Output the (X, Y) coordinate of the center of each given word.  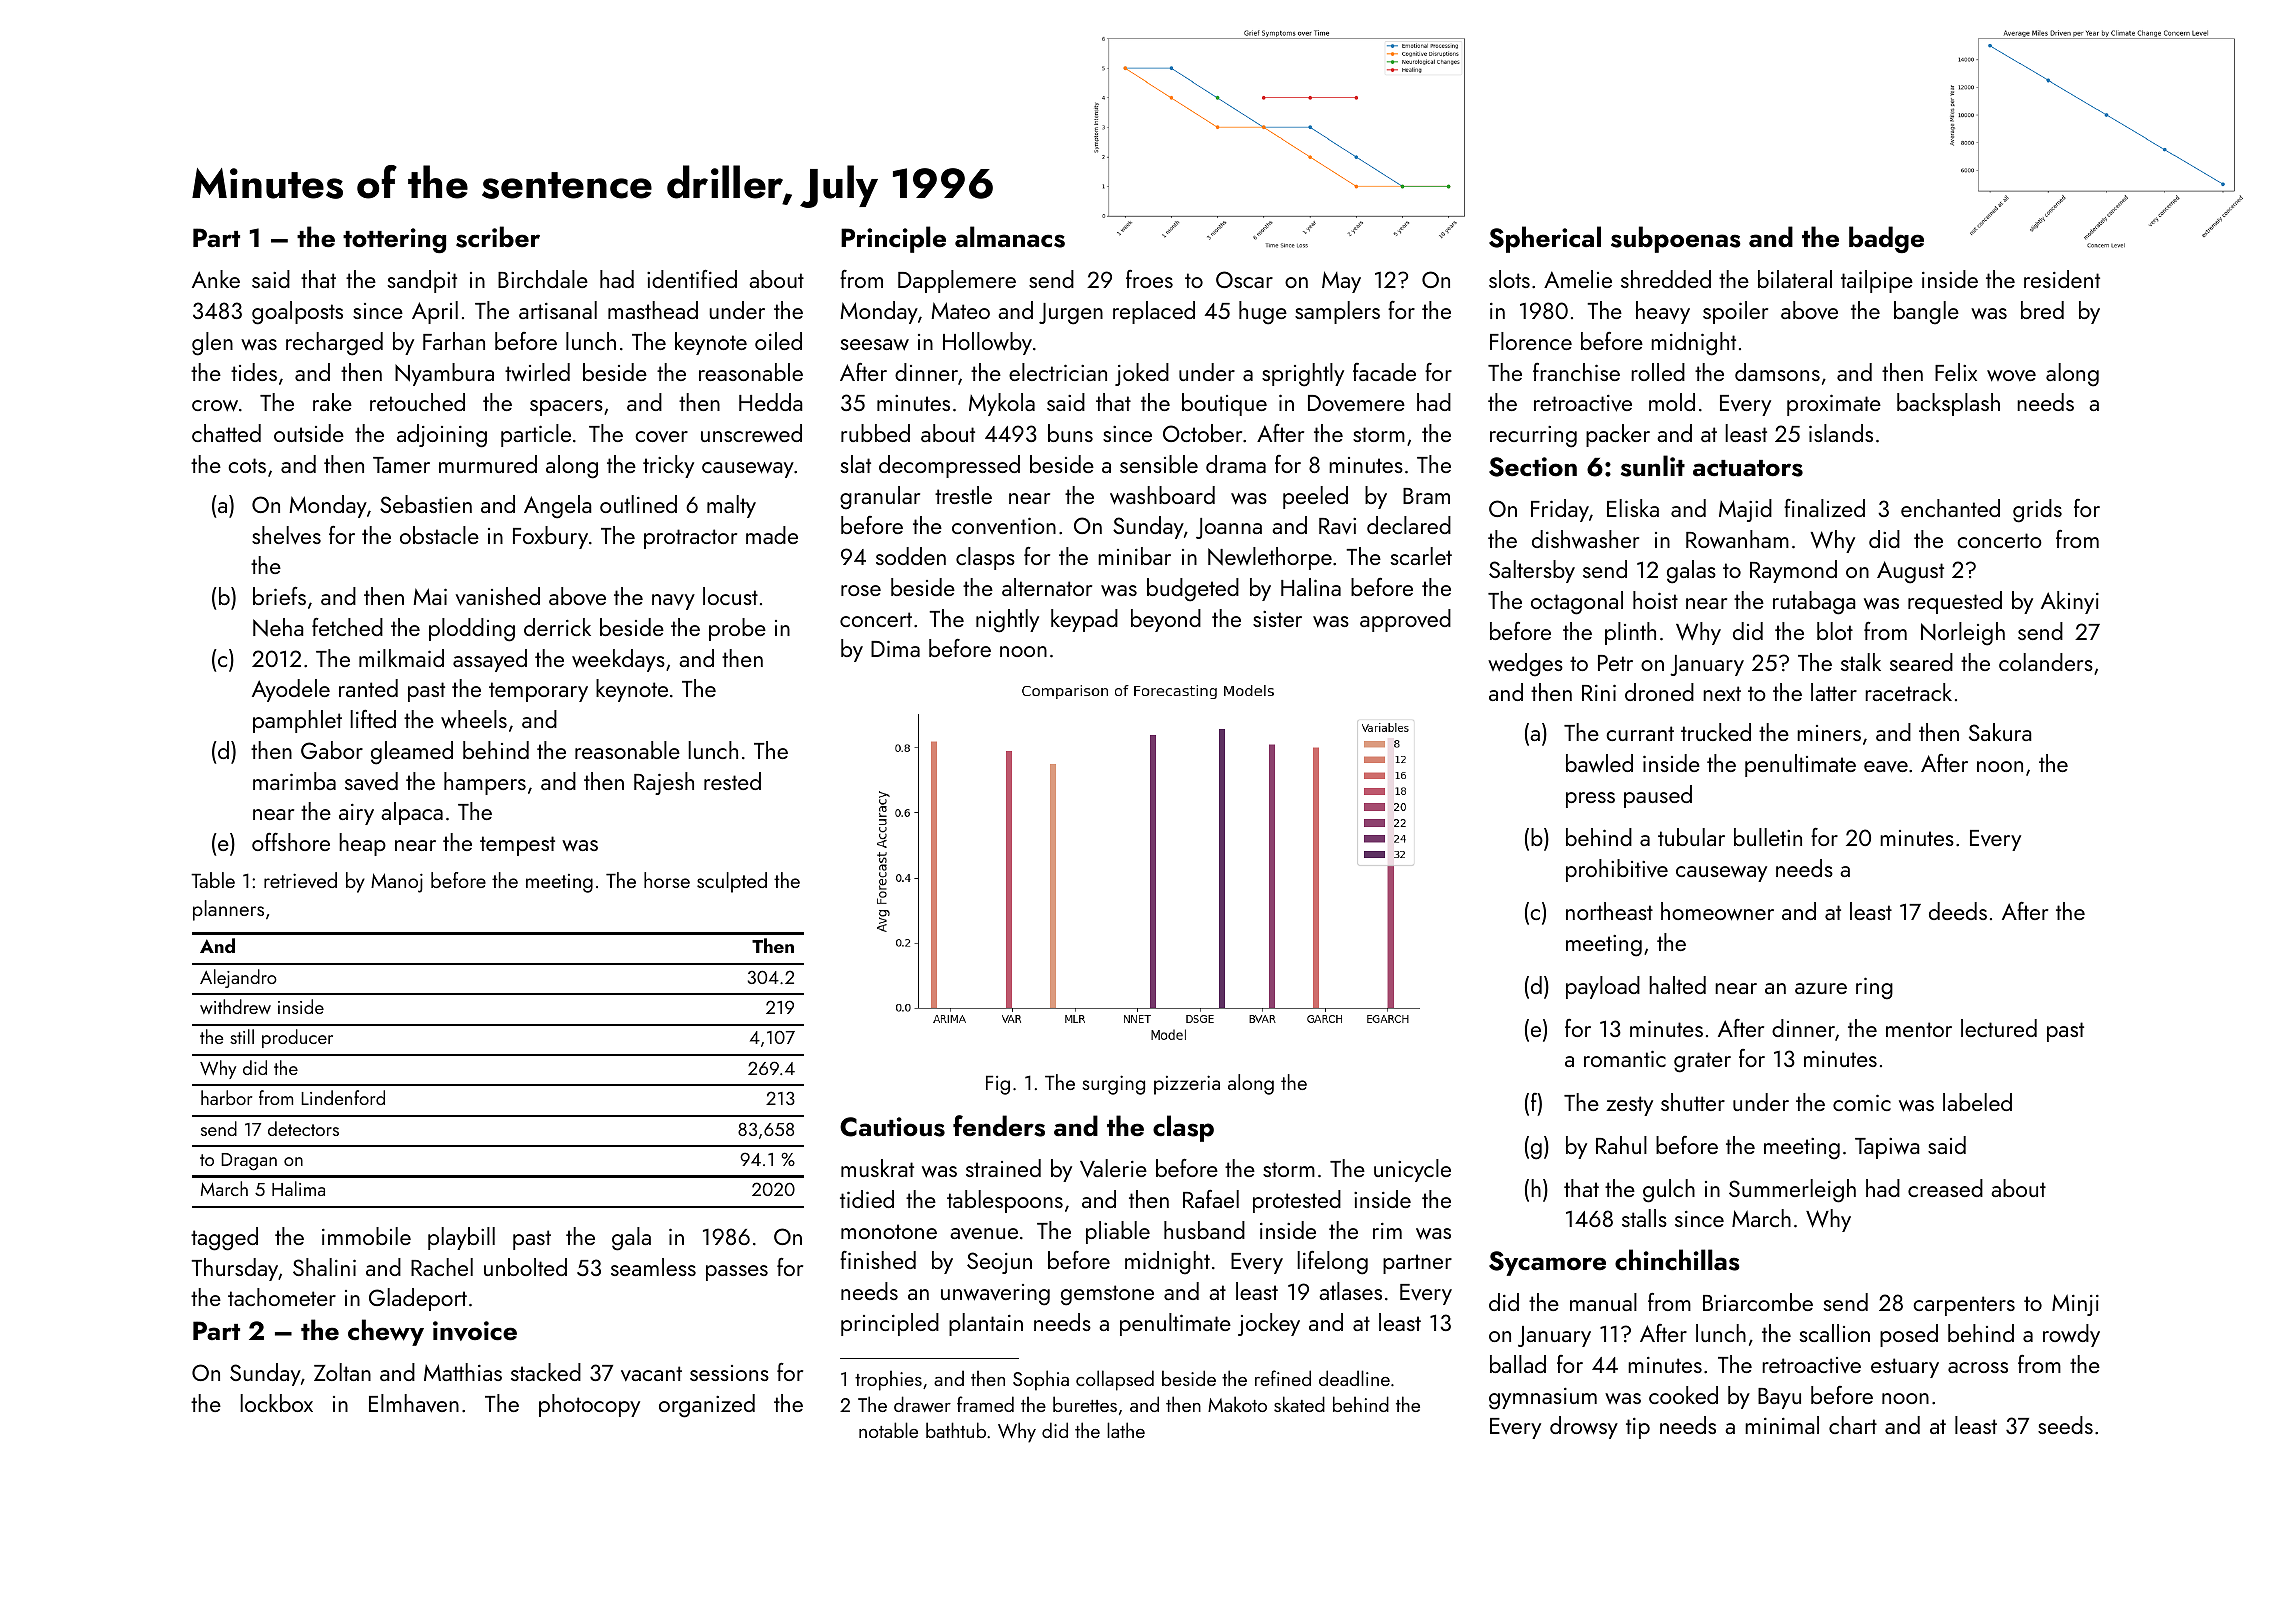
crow (215, 406)
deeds (1958, 911)
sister (1277, 619)
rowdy (2071, 1335)
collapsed (1115, 1380)
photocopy (589, 1405)
